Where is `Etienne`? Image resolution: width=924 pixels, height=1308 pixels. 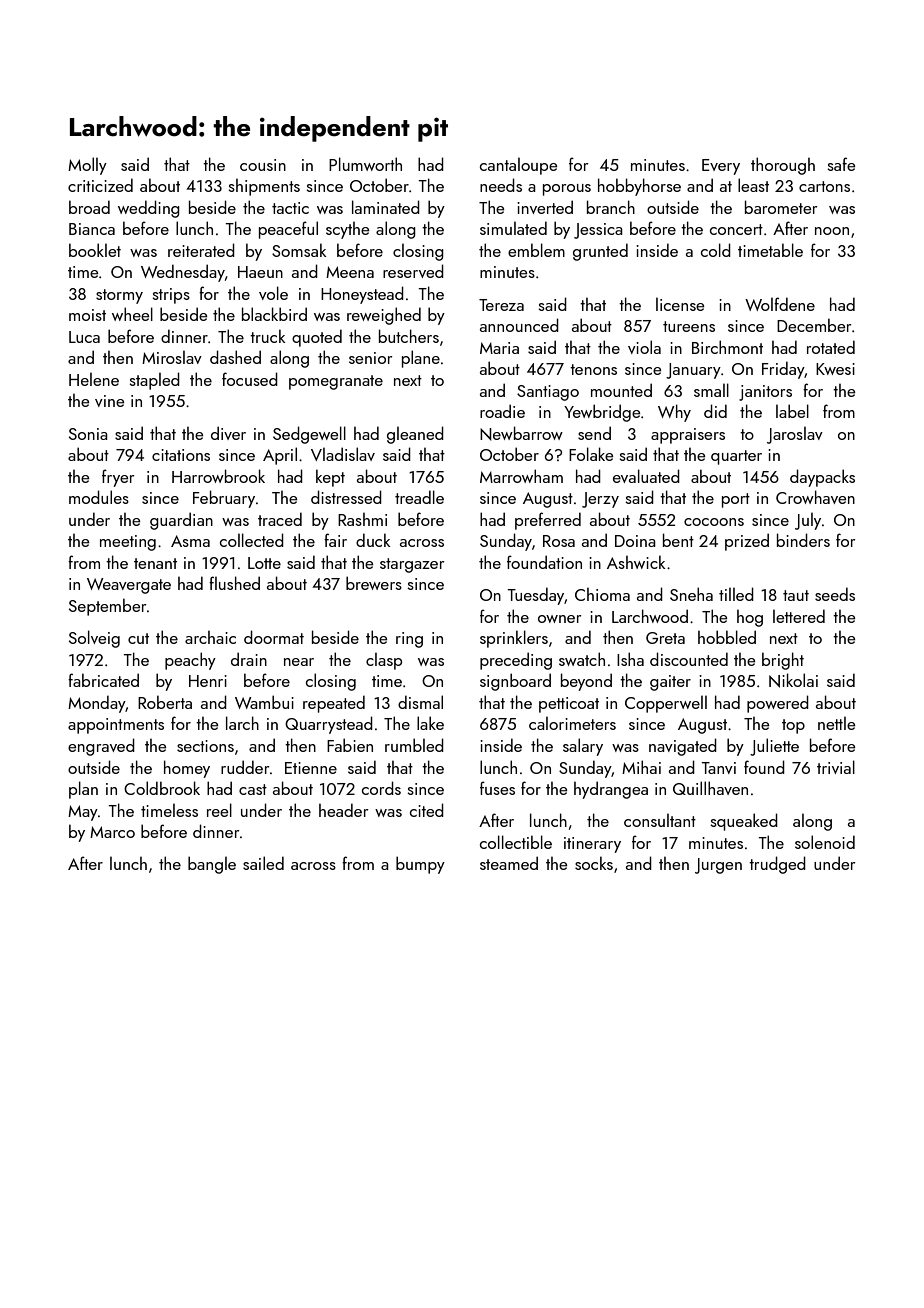 Etienne is located at coordinates (311, 768).
